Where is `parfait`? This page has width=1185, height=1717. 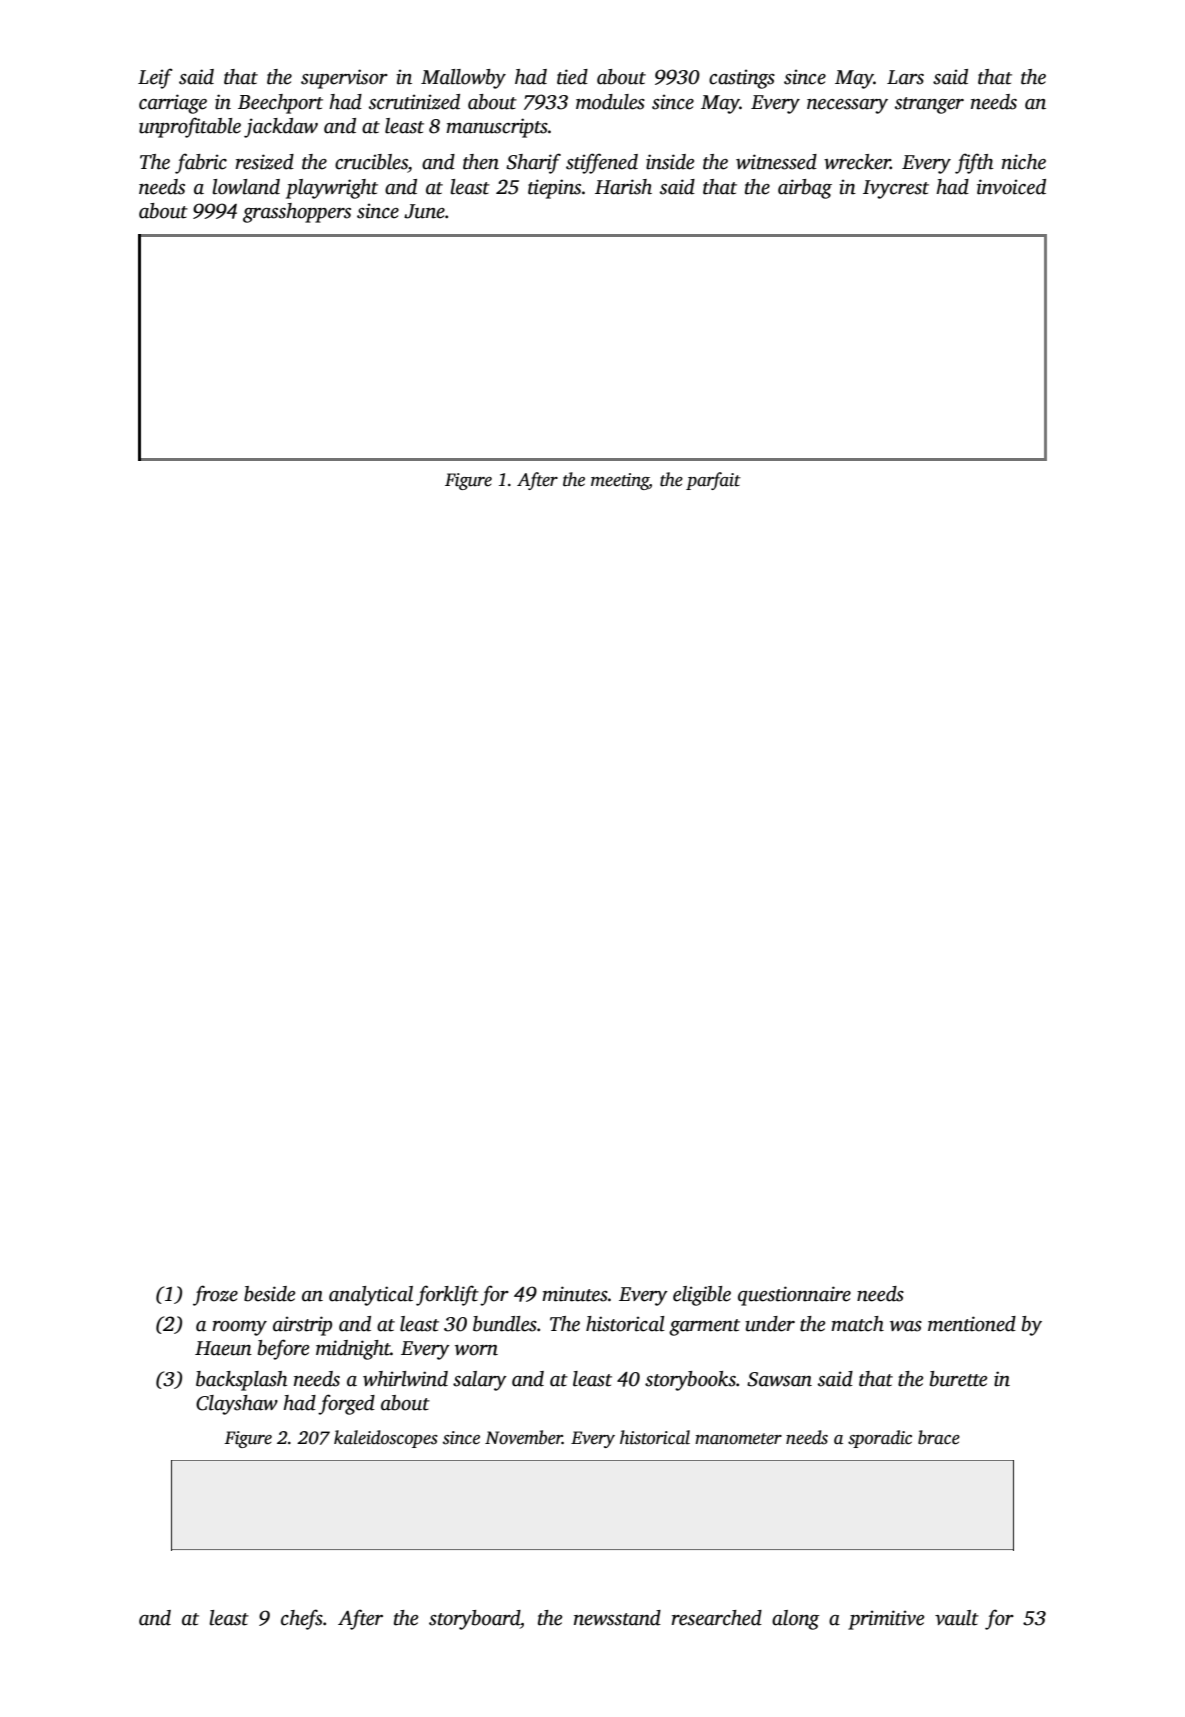
parfait is located at coordinates (713, 481).
